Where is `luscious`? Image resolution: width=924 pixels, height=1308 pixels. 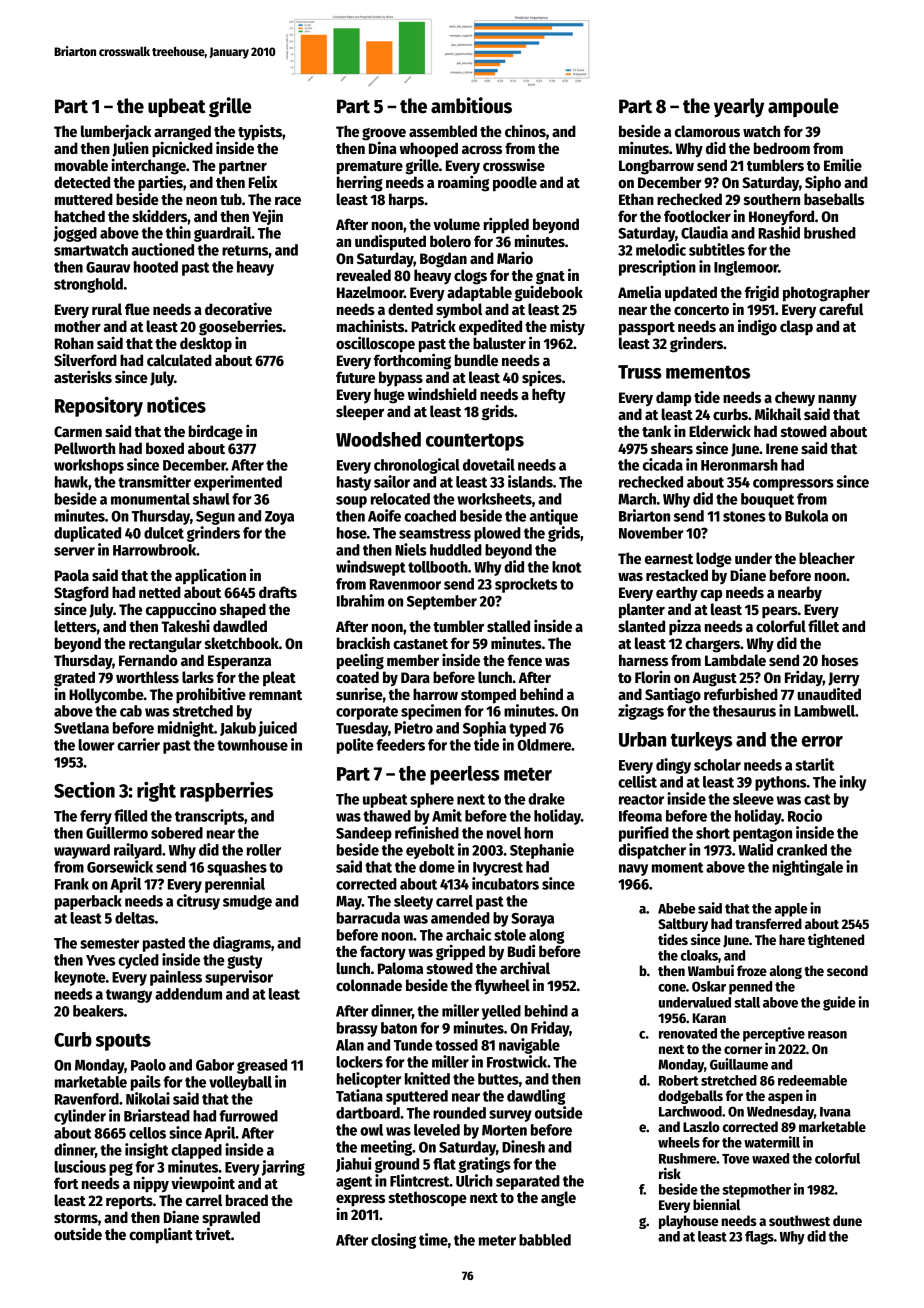
luscious is located at coordinates (80, 1166).
